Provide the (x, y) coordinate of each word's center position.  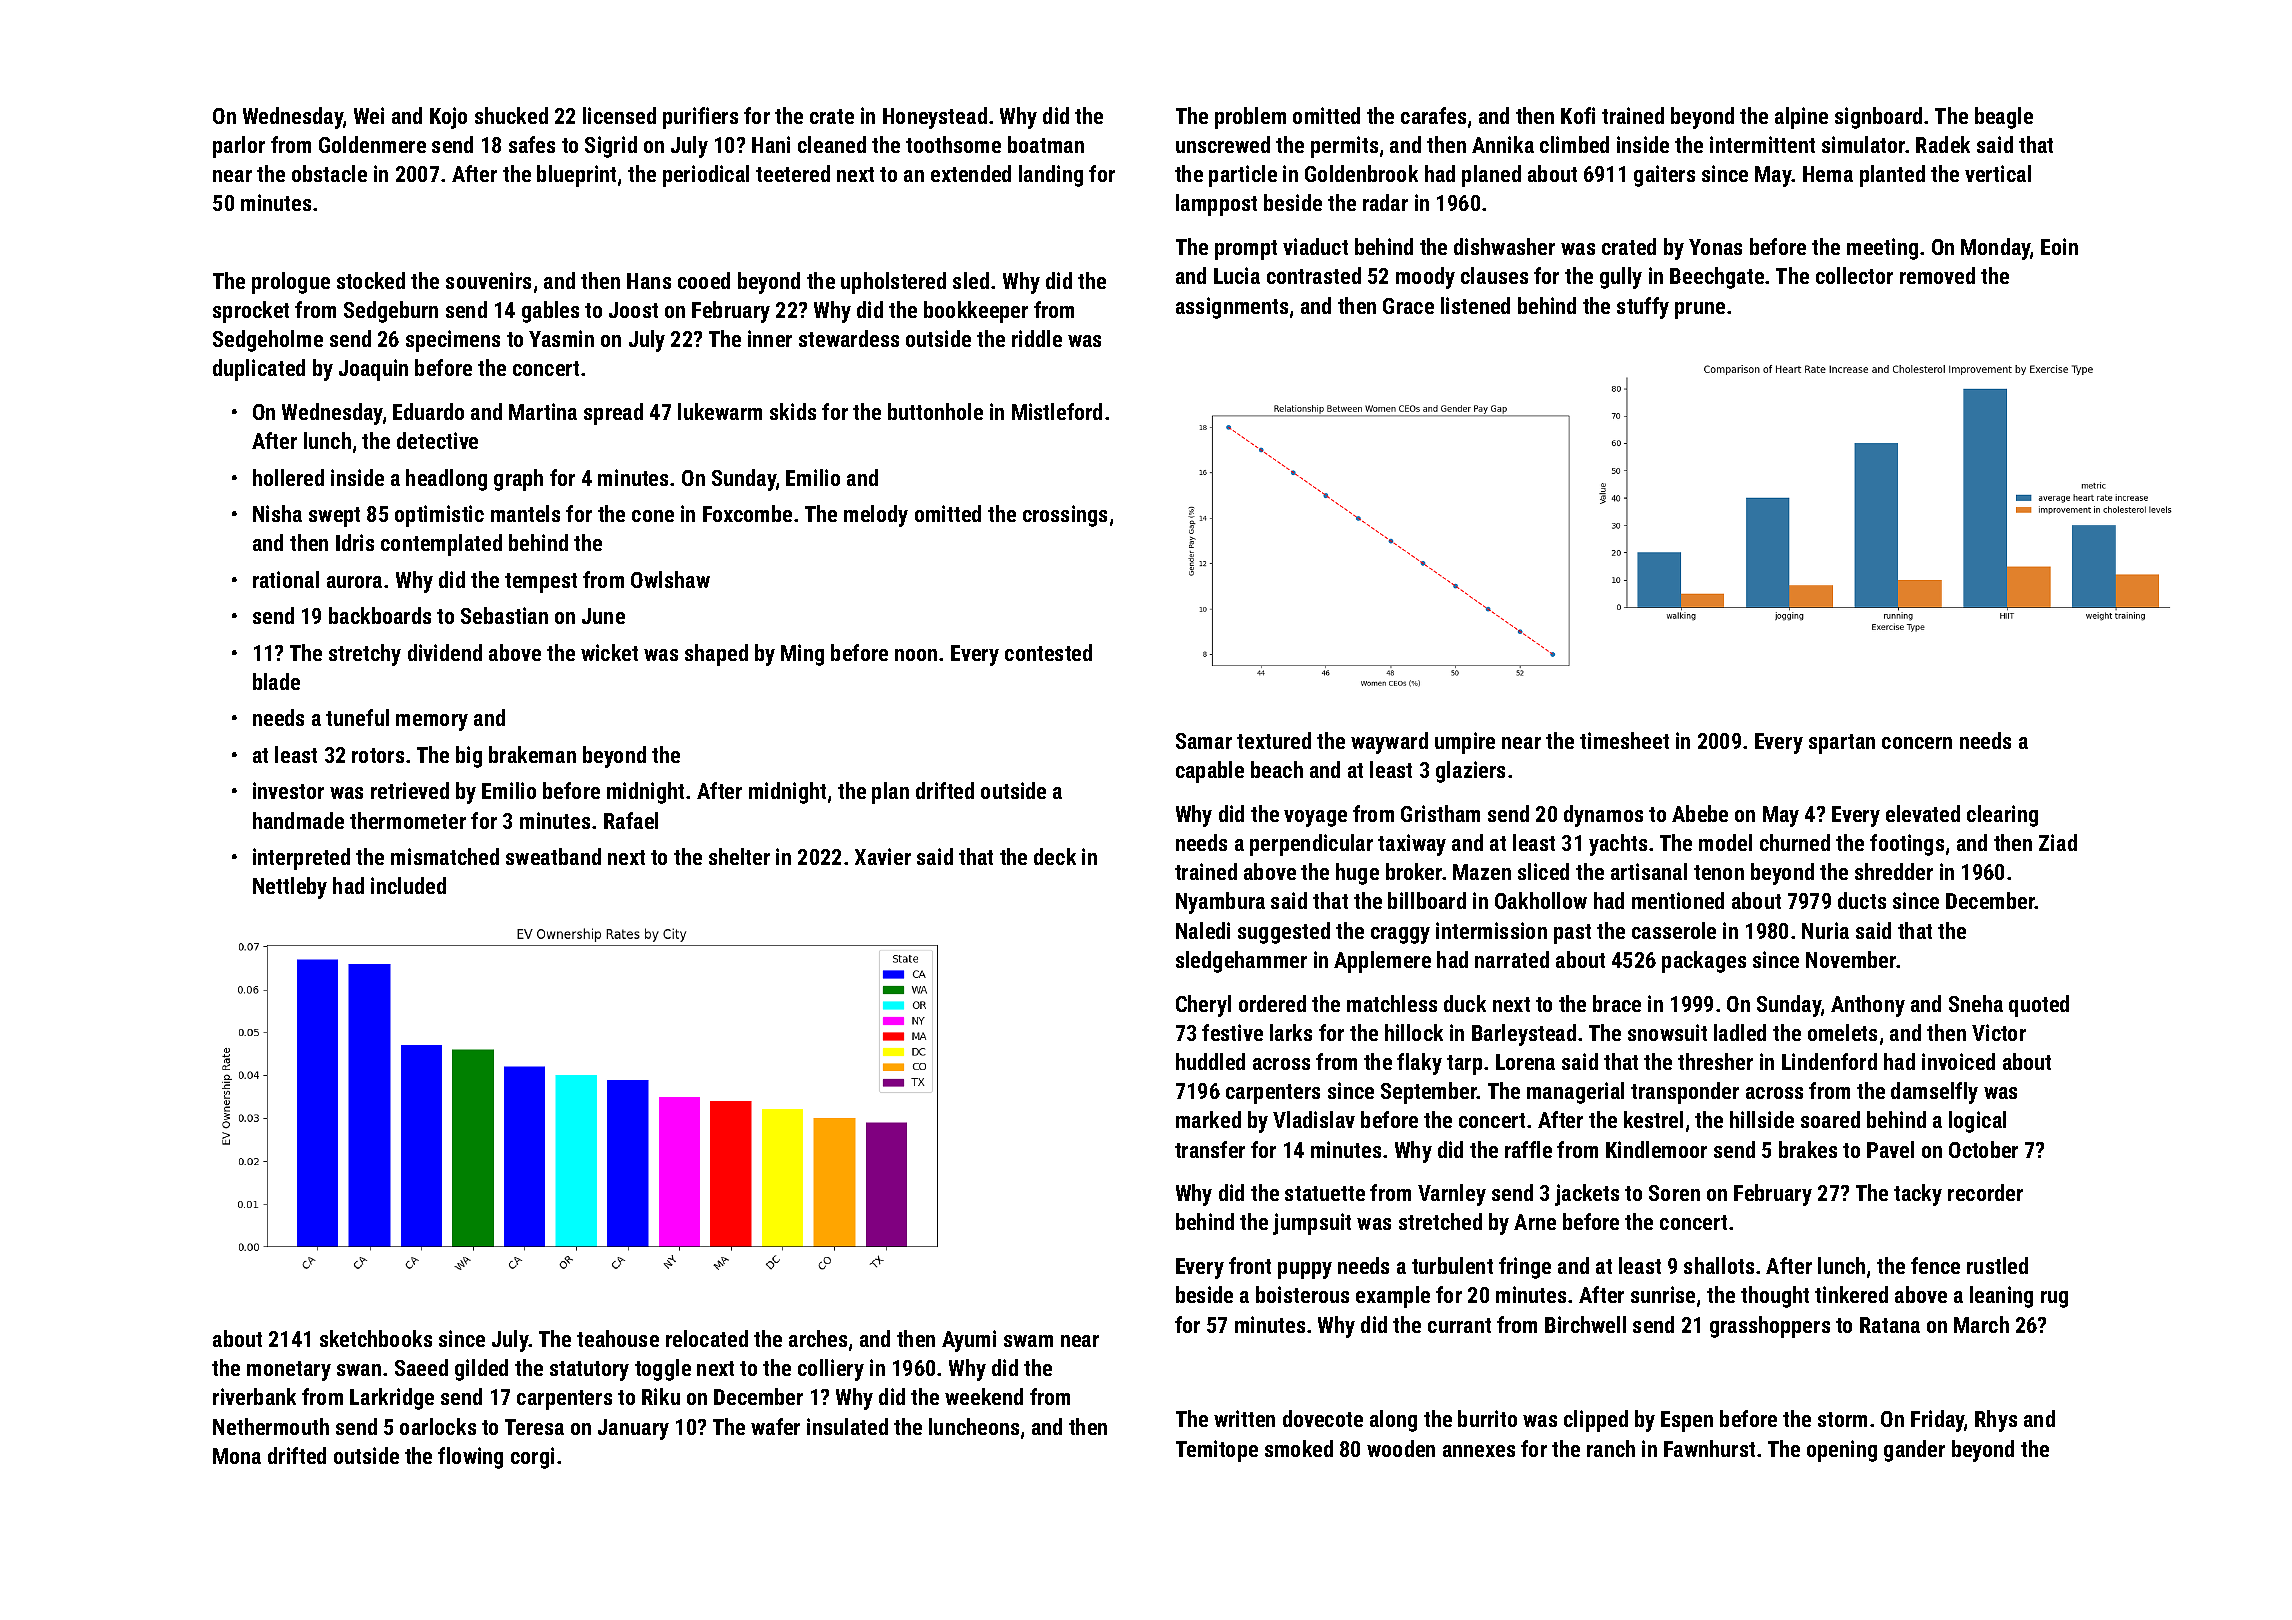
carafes (1433, 115)
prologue (291, 283)
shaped (716, 655)
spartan (1842, 744)
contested (1048, 652)
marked (1208, 1119)
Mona (237, 1456)
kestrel (1653, 1119)
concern (1917, 743)
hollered (288, 477)
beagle (2004, 118)
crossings (1065, 516)
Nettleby (290, 888)
